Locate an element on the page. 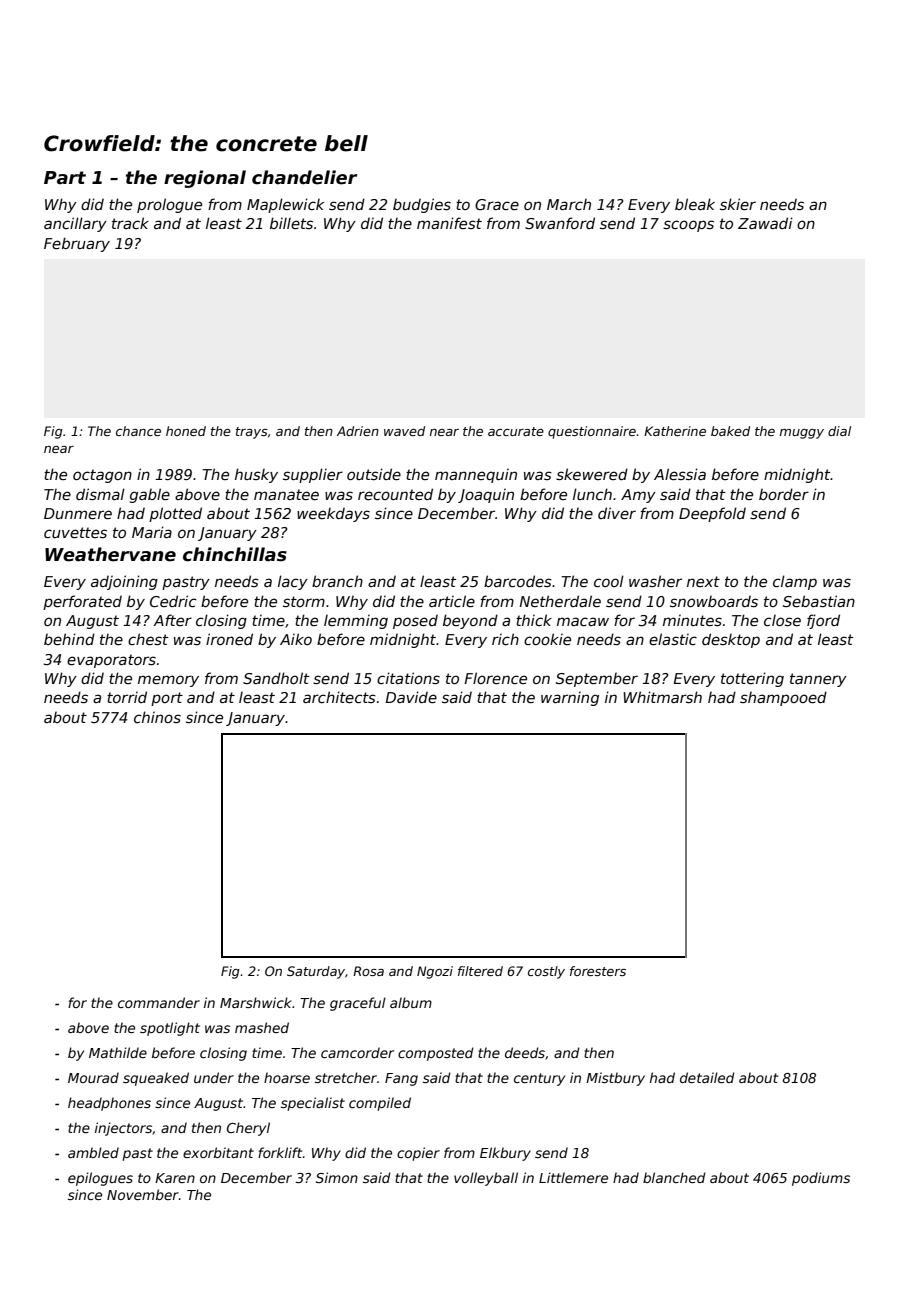 This document has width=908, height=1316. commander is located at coordinates (159, 1002).
